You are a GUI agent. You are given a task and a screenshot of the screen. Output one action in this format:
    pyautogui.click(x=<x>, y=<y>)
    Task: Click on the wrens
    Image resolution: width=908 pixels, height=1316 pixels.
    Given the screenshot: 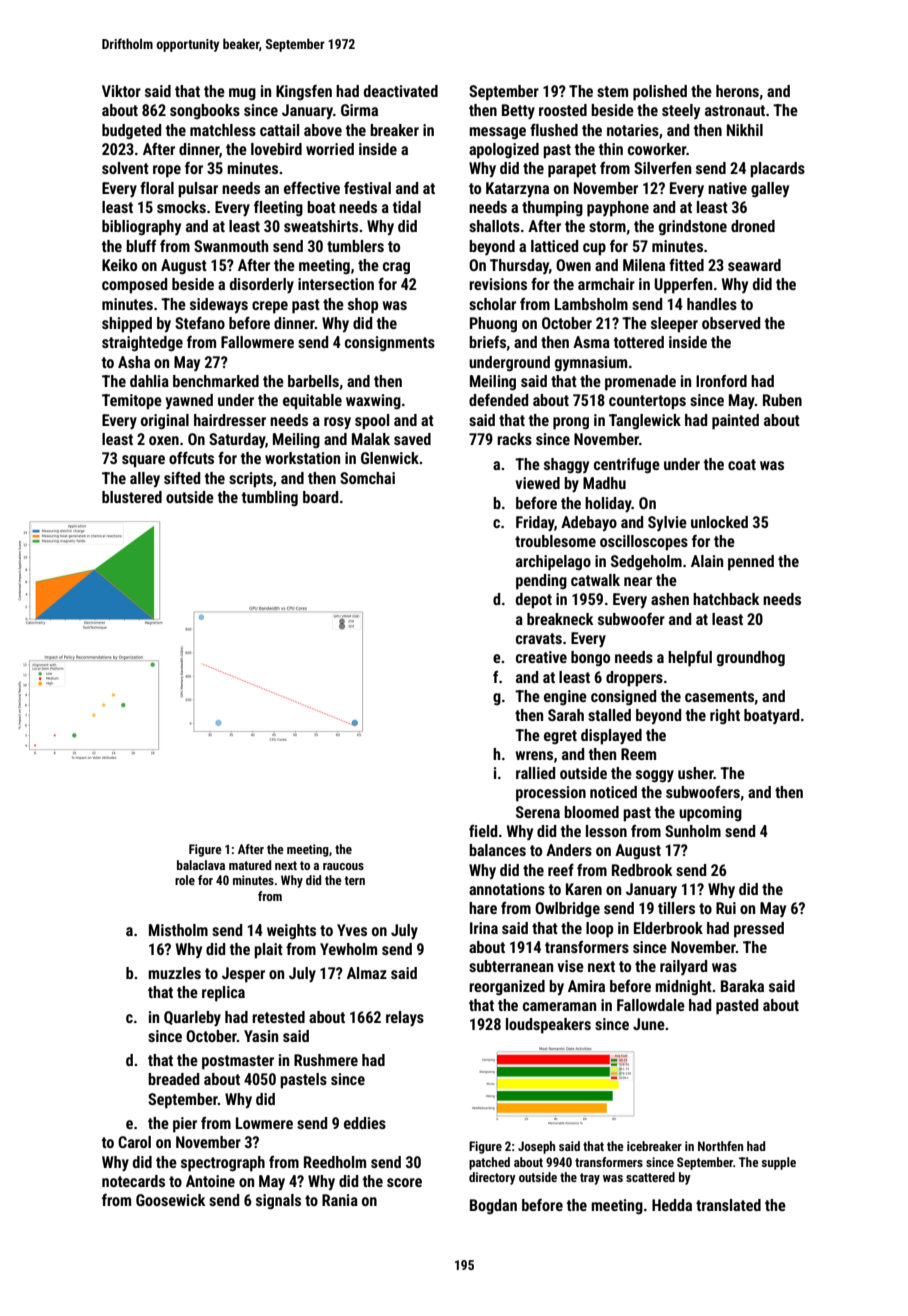 What is the action you would take?
    pyautogui.click(x=534, y=755)
